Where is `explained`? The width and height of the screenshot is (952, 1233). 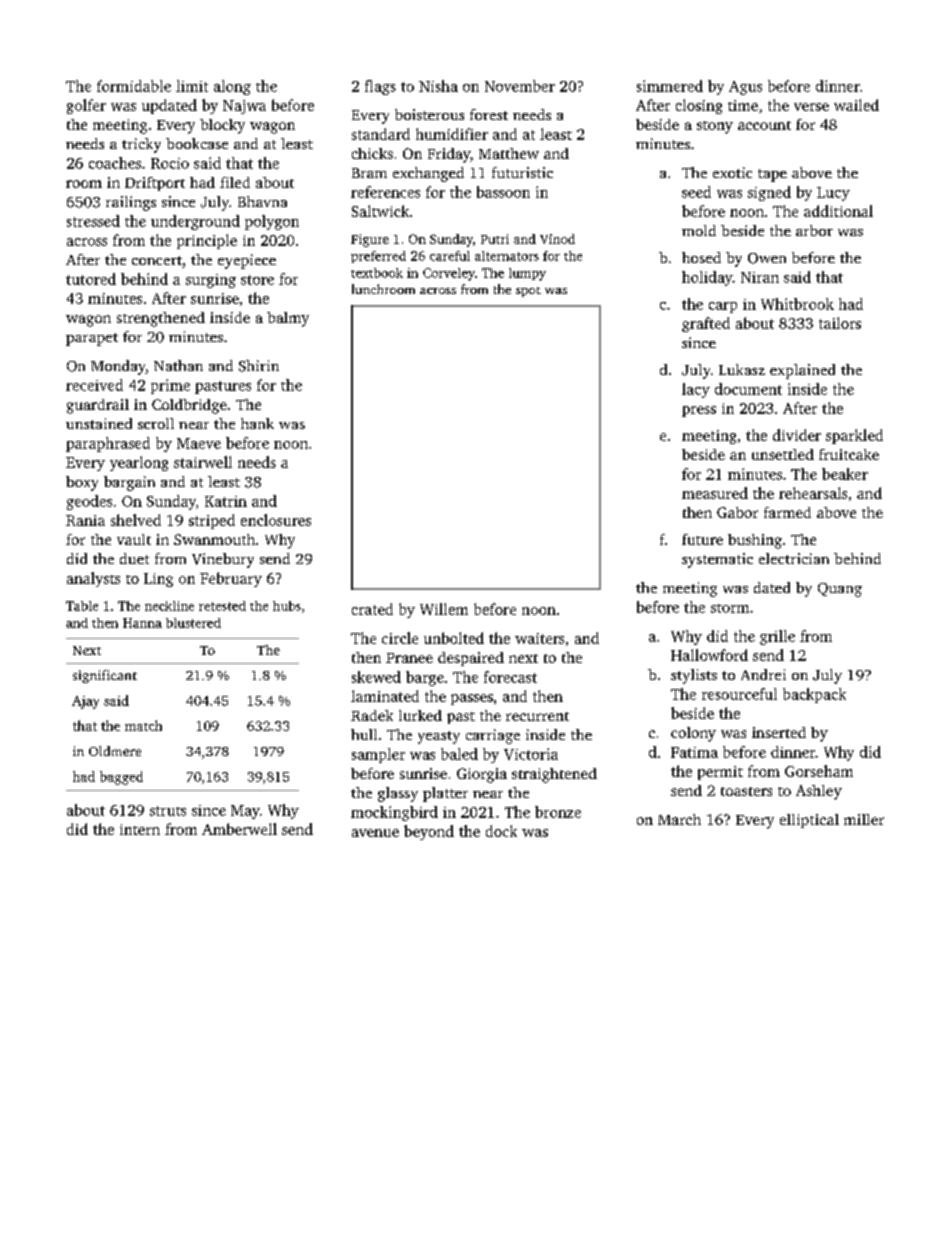 explained is located at coordinates (802, 371).
